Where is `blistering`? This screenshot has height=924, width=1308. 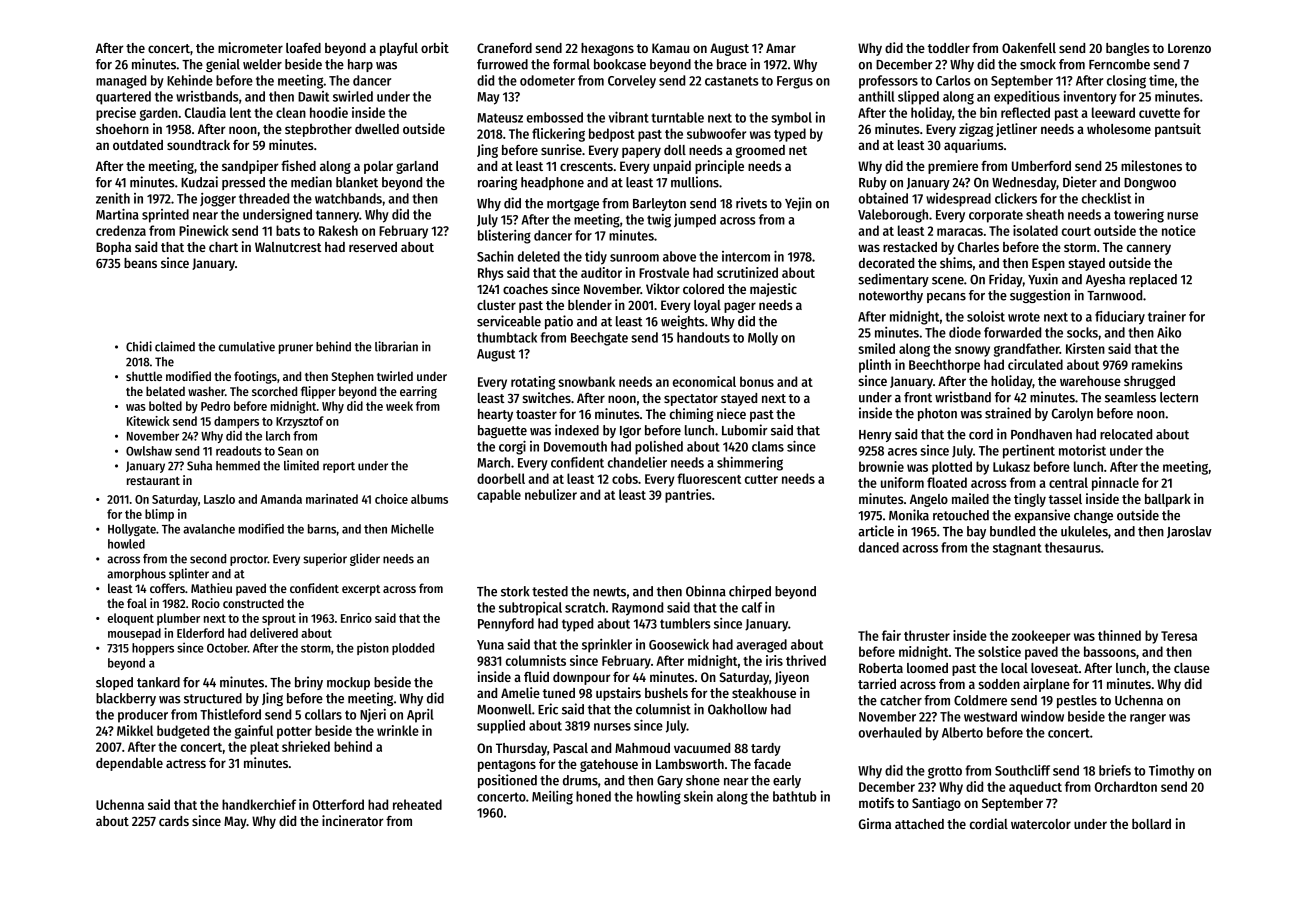
blistering is located at coordinates (504, 237).
